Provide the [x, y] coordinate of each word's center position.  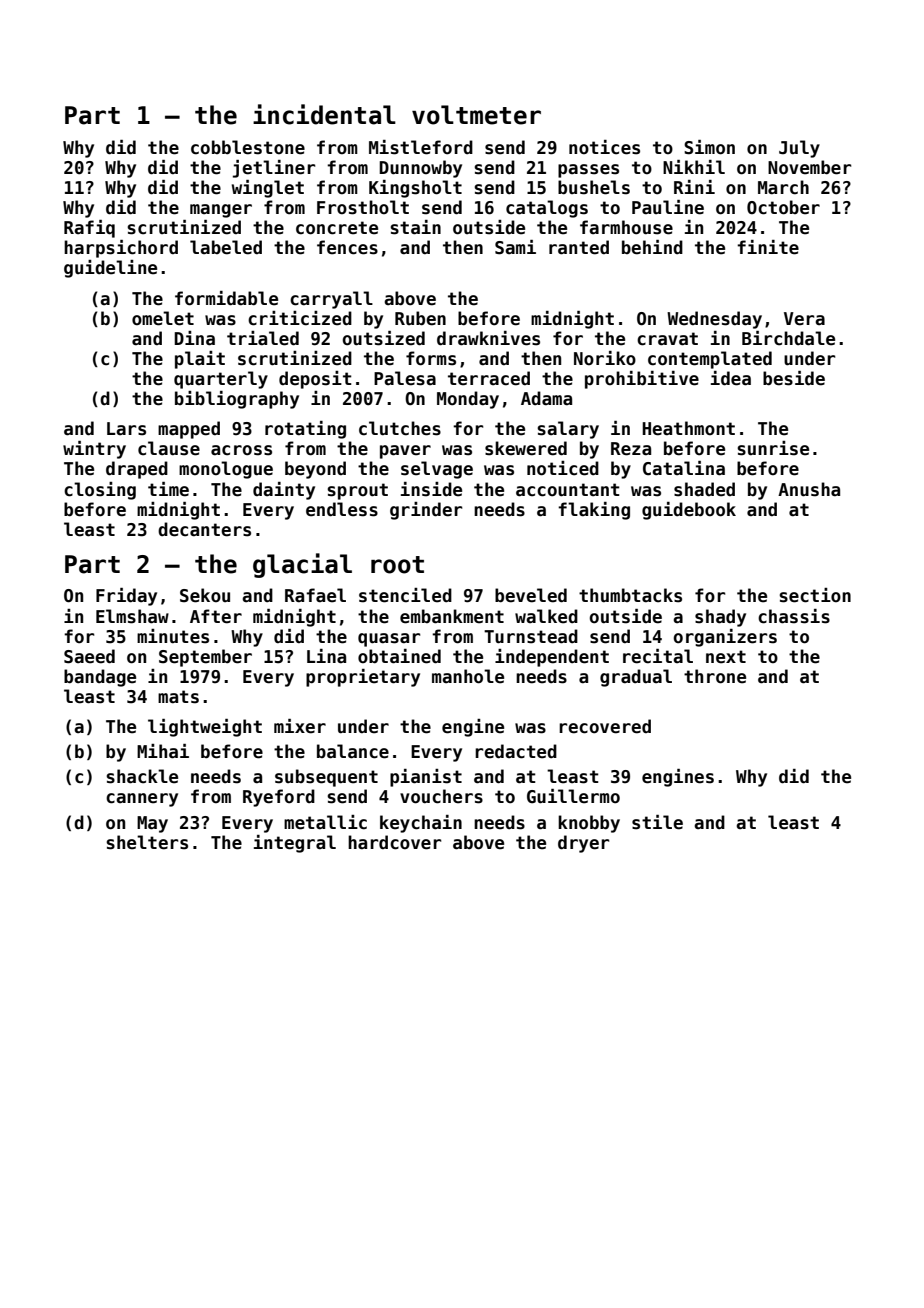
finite [768, 247]
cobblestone [248, 147]
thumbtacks [630, 595]
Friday [126, 597]
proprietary [363, 678]
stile [657, 822]
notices [604, 147]
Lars [126, 429]
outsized [383, 338]
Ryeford [279, 798]
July [799, 149]
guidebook [689, 511]
